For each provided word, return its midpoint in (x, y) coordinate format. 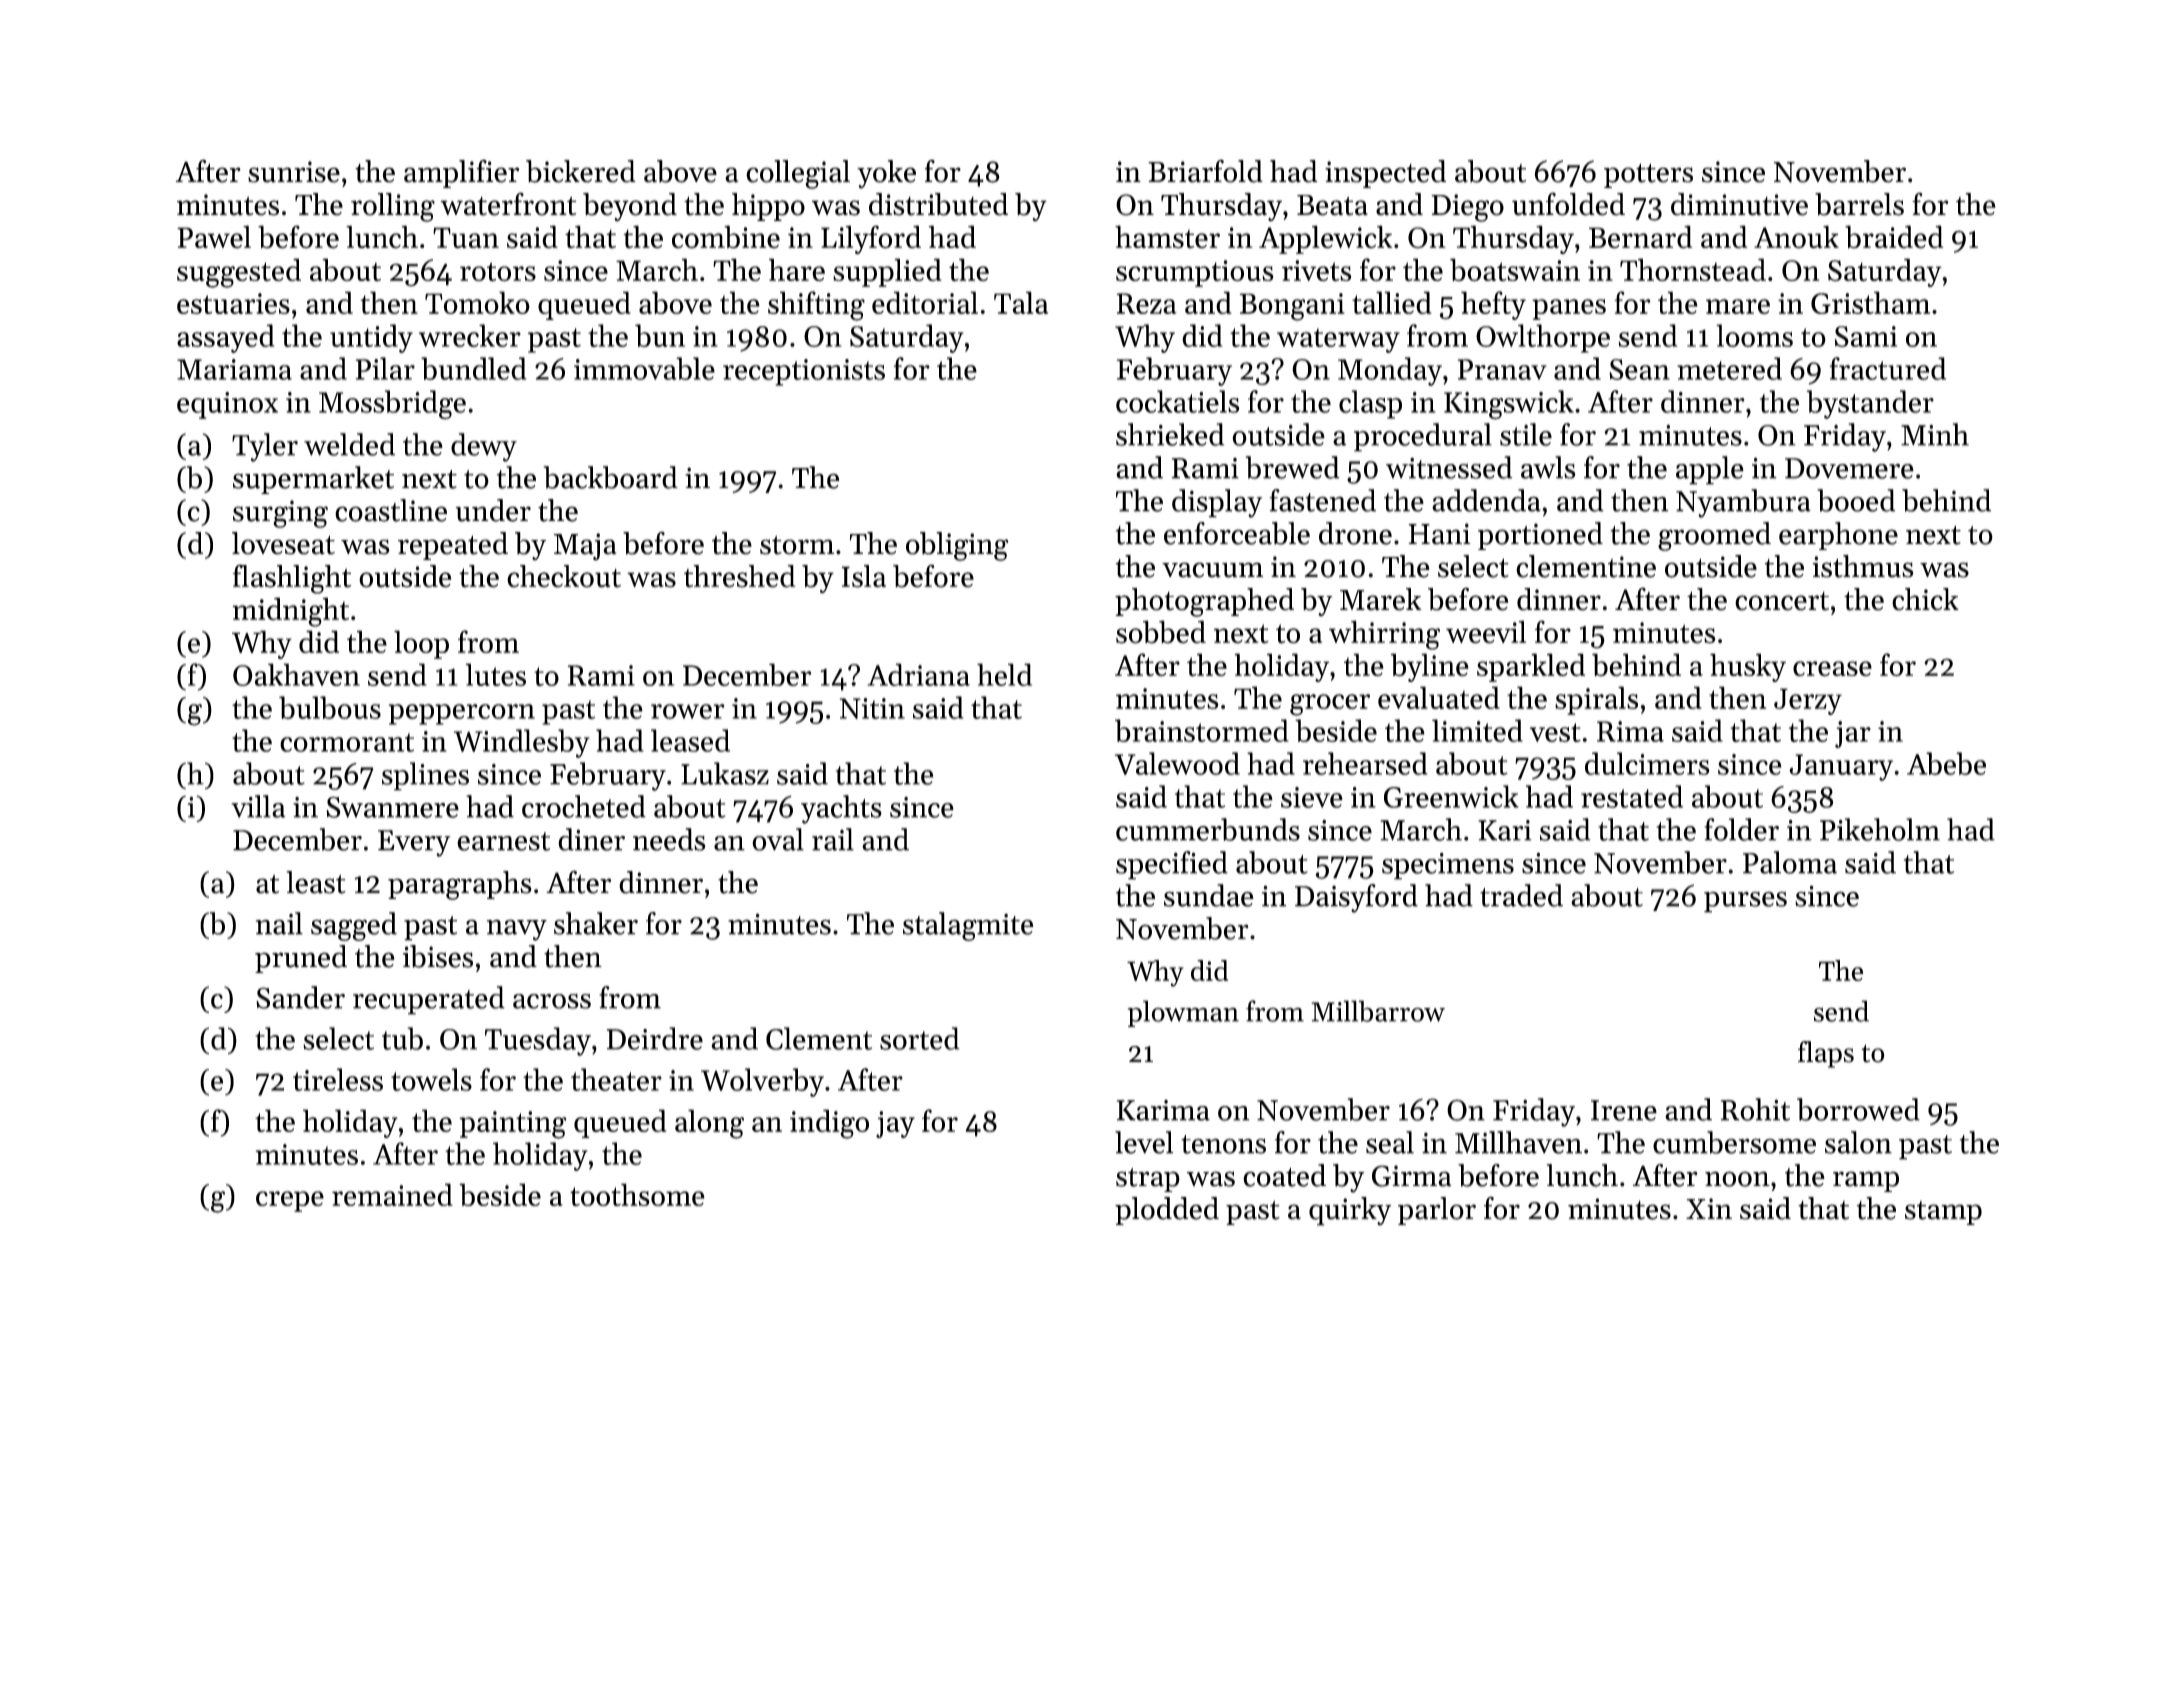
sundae (1209, 895)
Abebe (1946, 763)
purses (1745, 902)
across (552, 1001)
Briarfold (1205, 171)
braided (1894, 237)
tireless (338, 1079)
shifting (816, 306)
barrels (1859, 204)
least (316, 882)
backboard (610, 477)
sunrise (294, 172)
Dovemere (1849, 468)
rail (833, 839)
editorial (925, 302)
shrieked (1170, 434)
